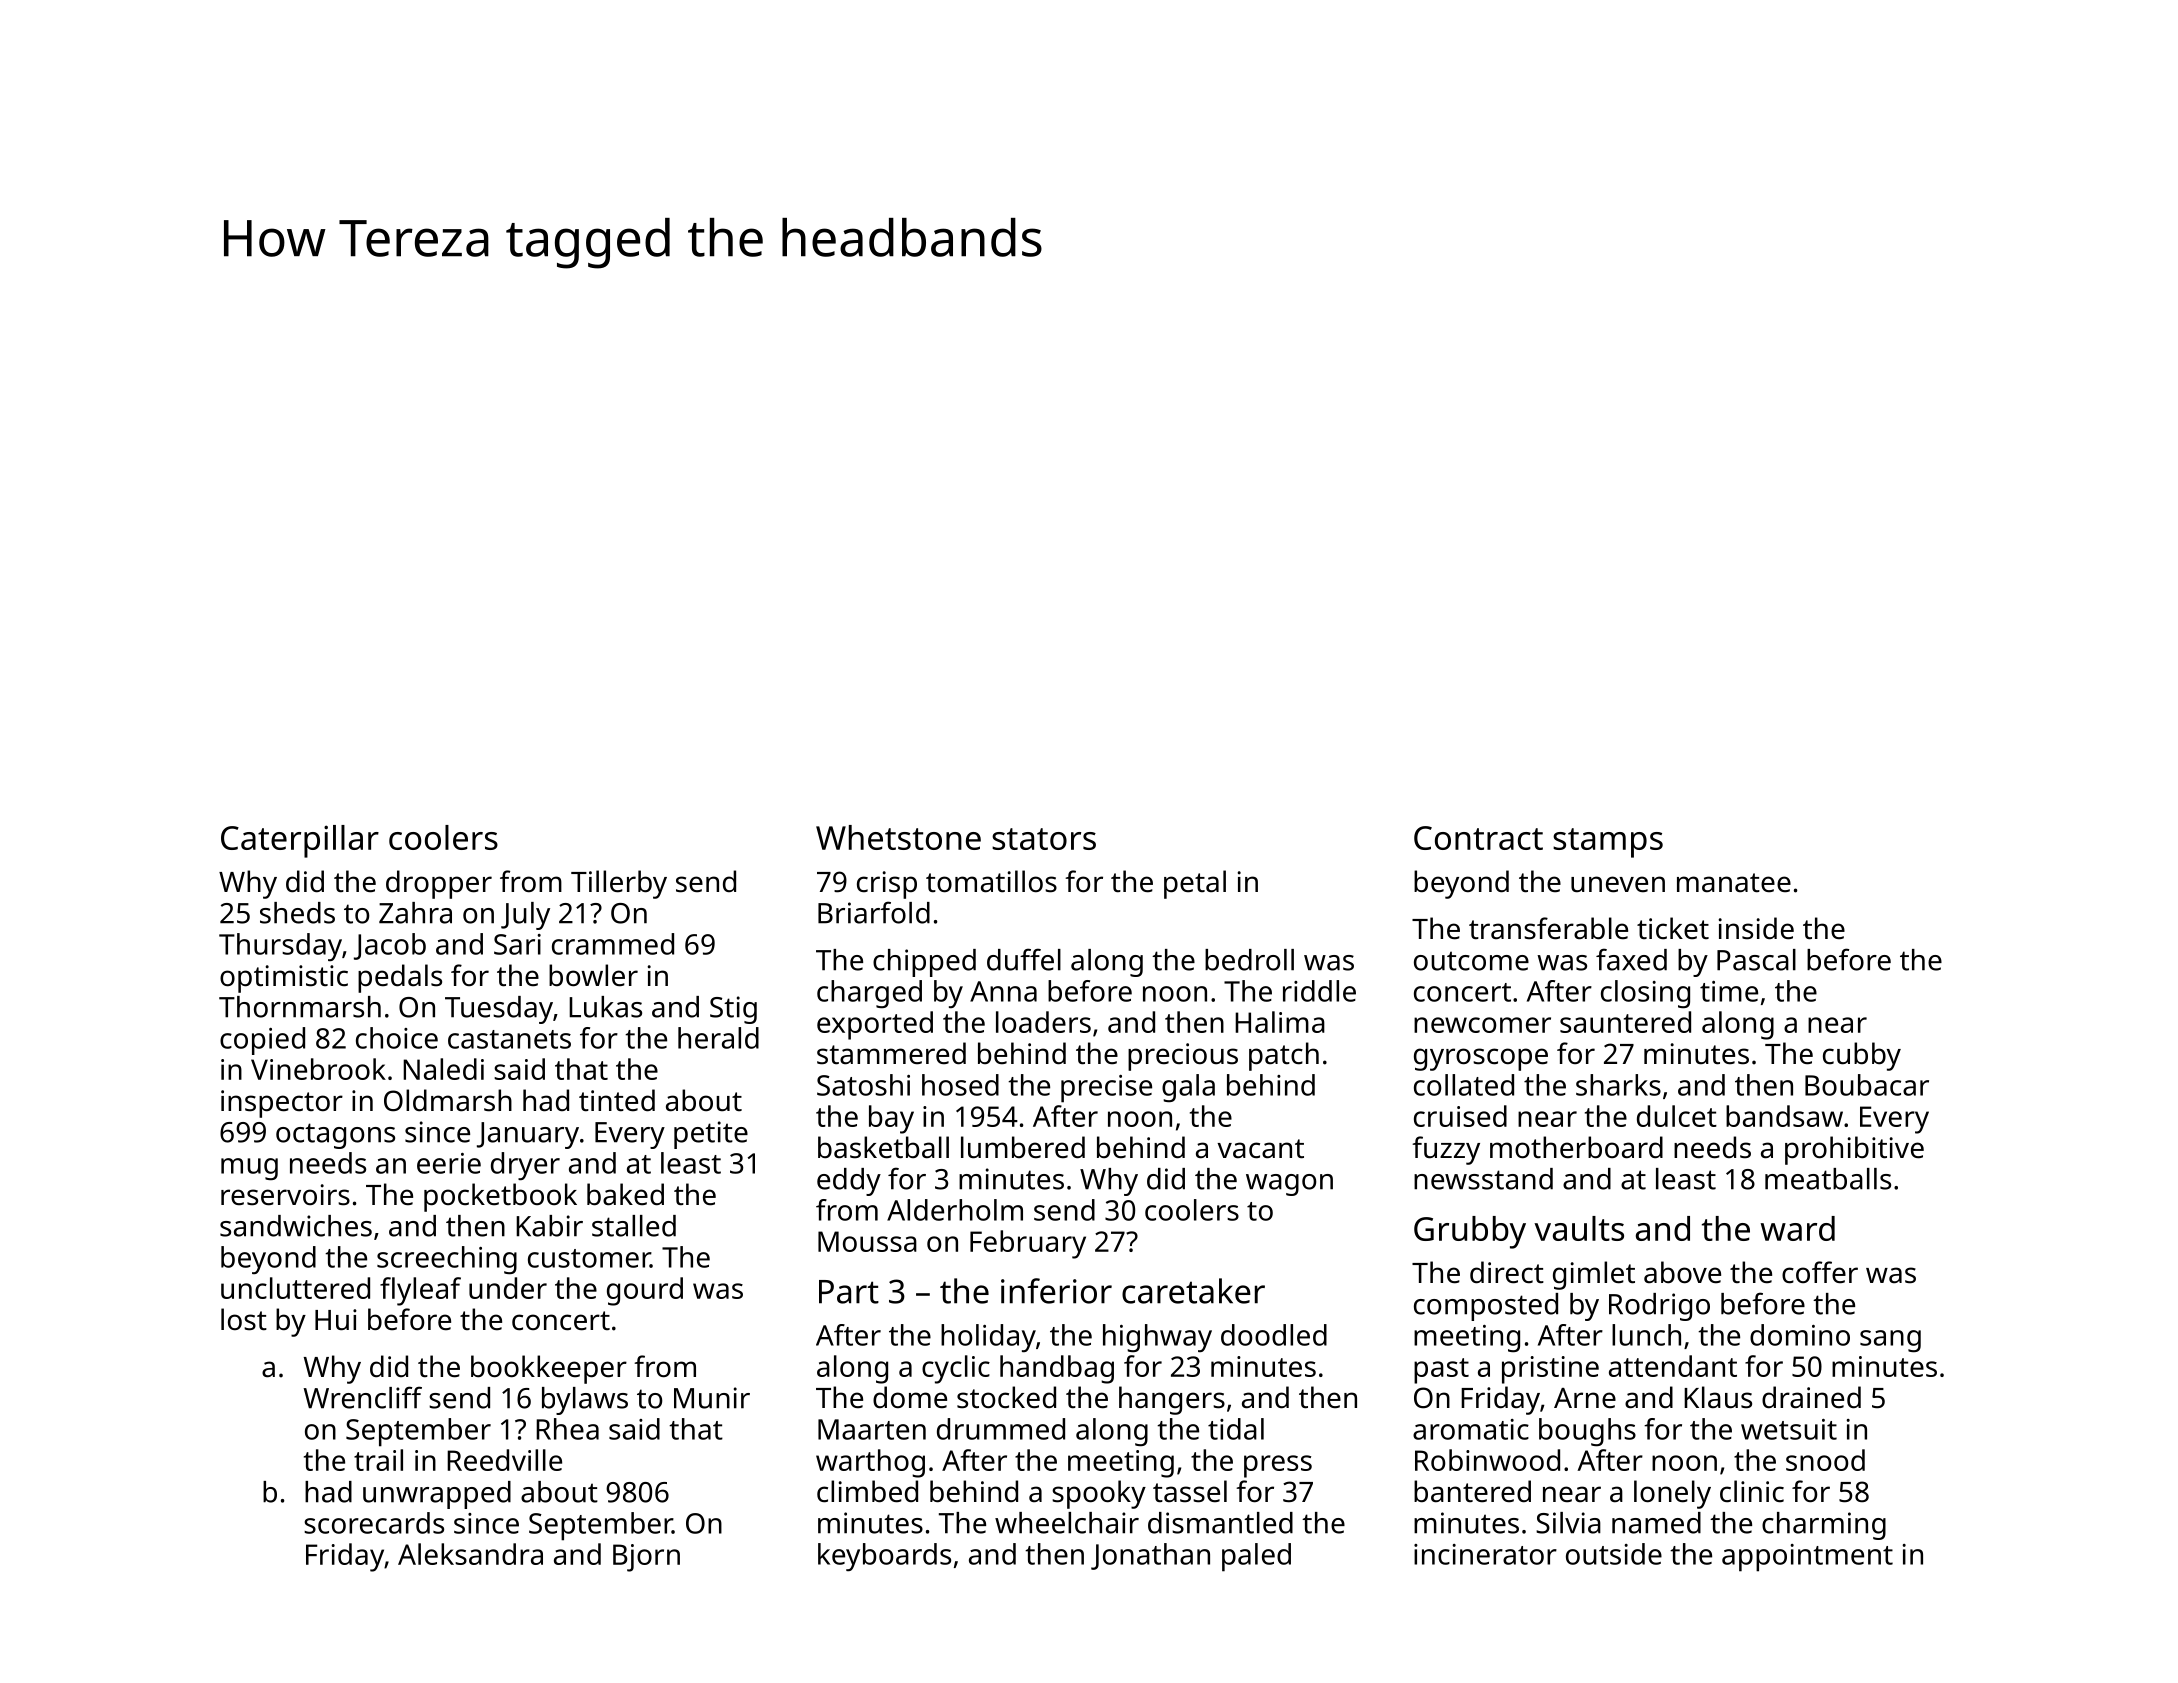  What do you see at coordinates (1579, 1228) in the screenshot?
I see `vaults` at bounding box center [1579, 1228].
